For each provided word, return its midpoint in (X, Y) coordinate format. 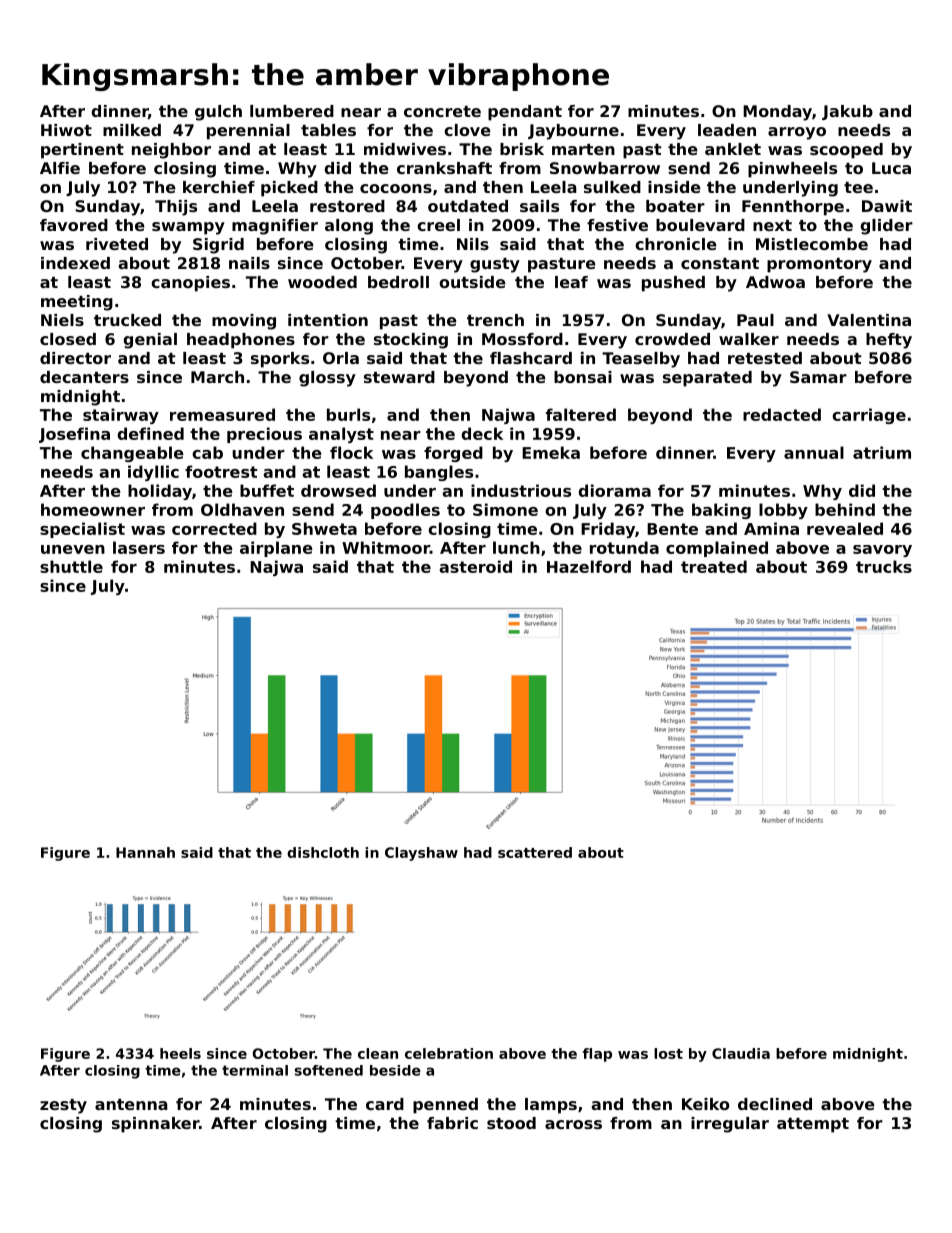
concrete (442, 111)
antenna (131, 1104)
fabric (452, 1123)
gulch (218, 113)
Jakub (847, 112)
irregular (730, 1125)
